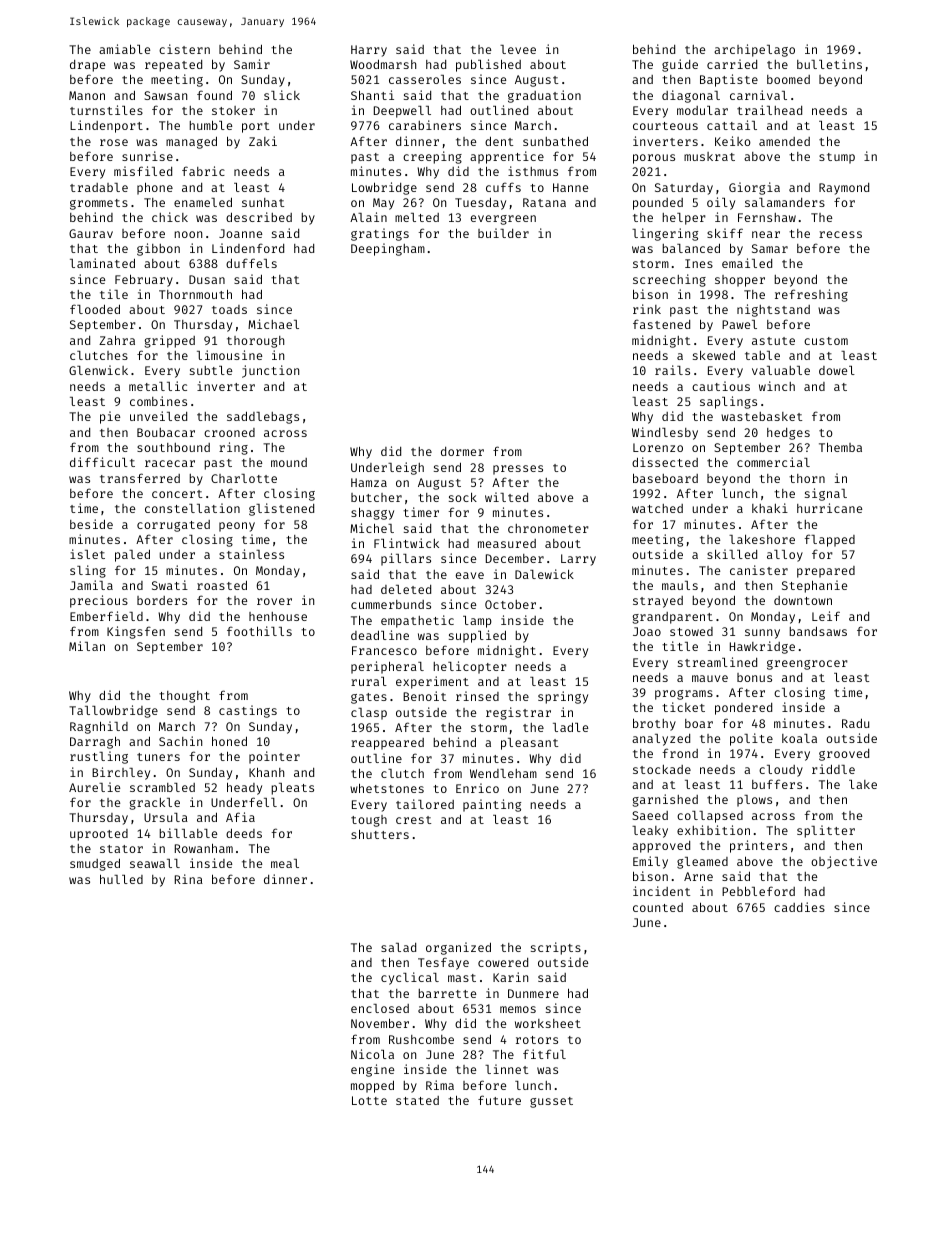 Image resolution: width=952 pixels, height=1233 pixels. What do you see at coordinates (551, 1102) in the screenshot?
I see `gusset` at bounding box center [551, 1102].
